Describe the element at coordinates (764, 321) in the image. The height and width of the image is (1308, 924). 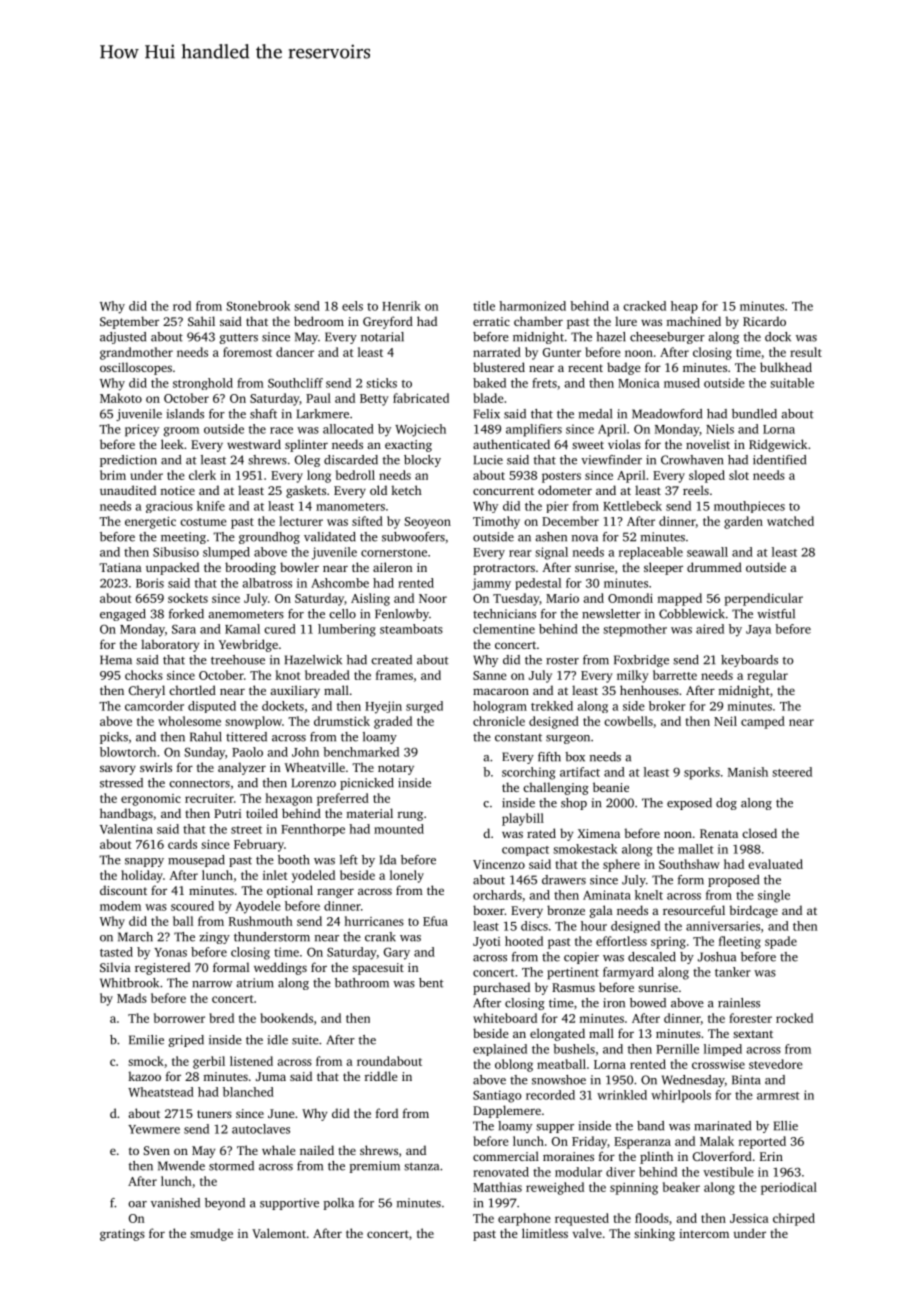
I see `Ricardo` at that location.
